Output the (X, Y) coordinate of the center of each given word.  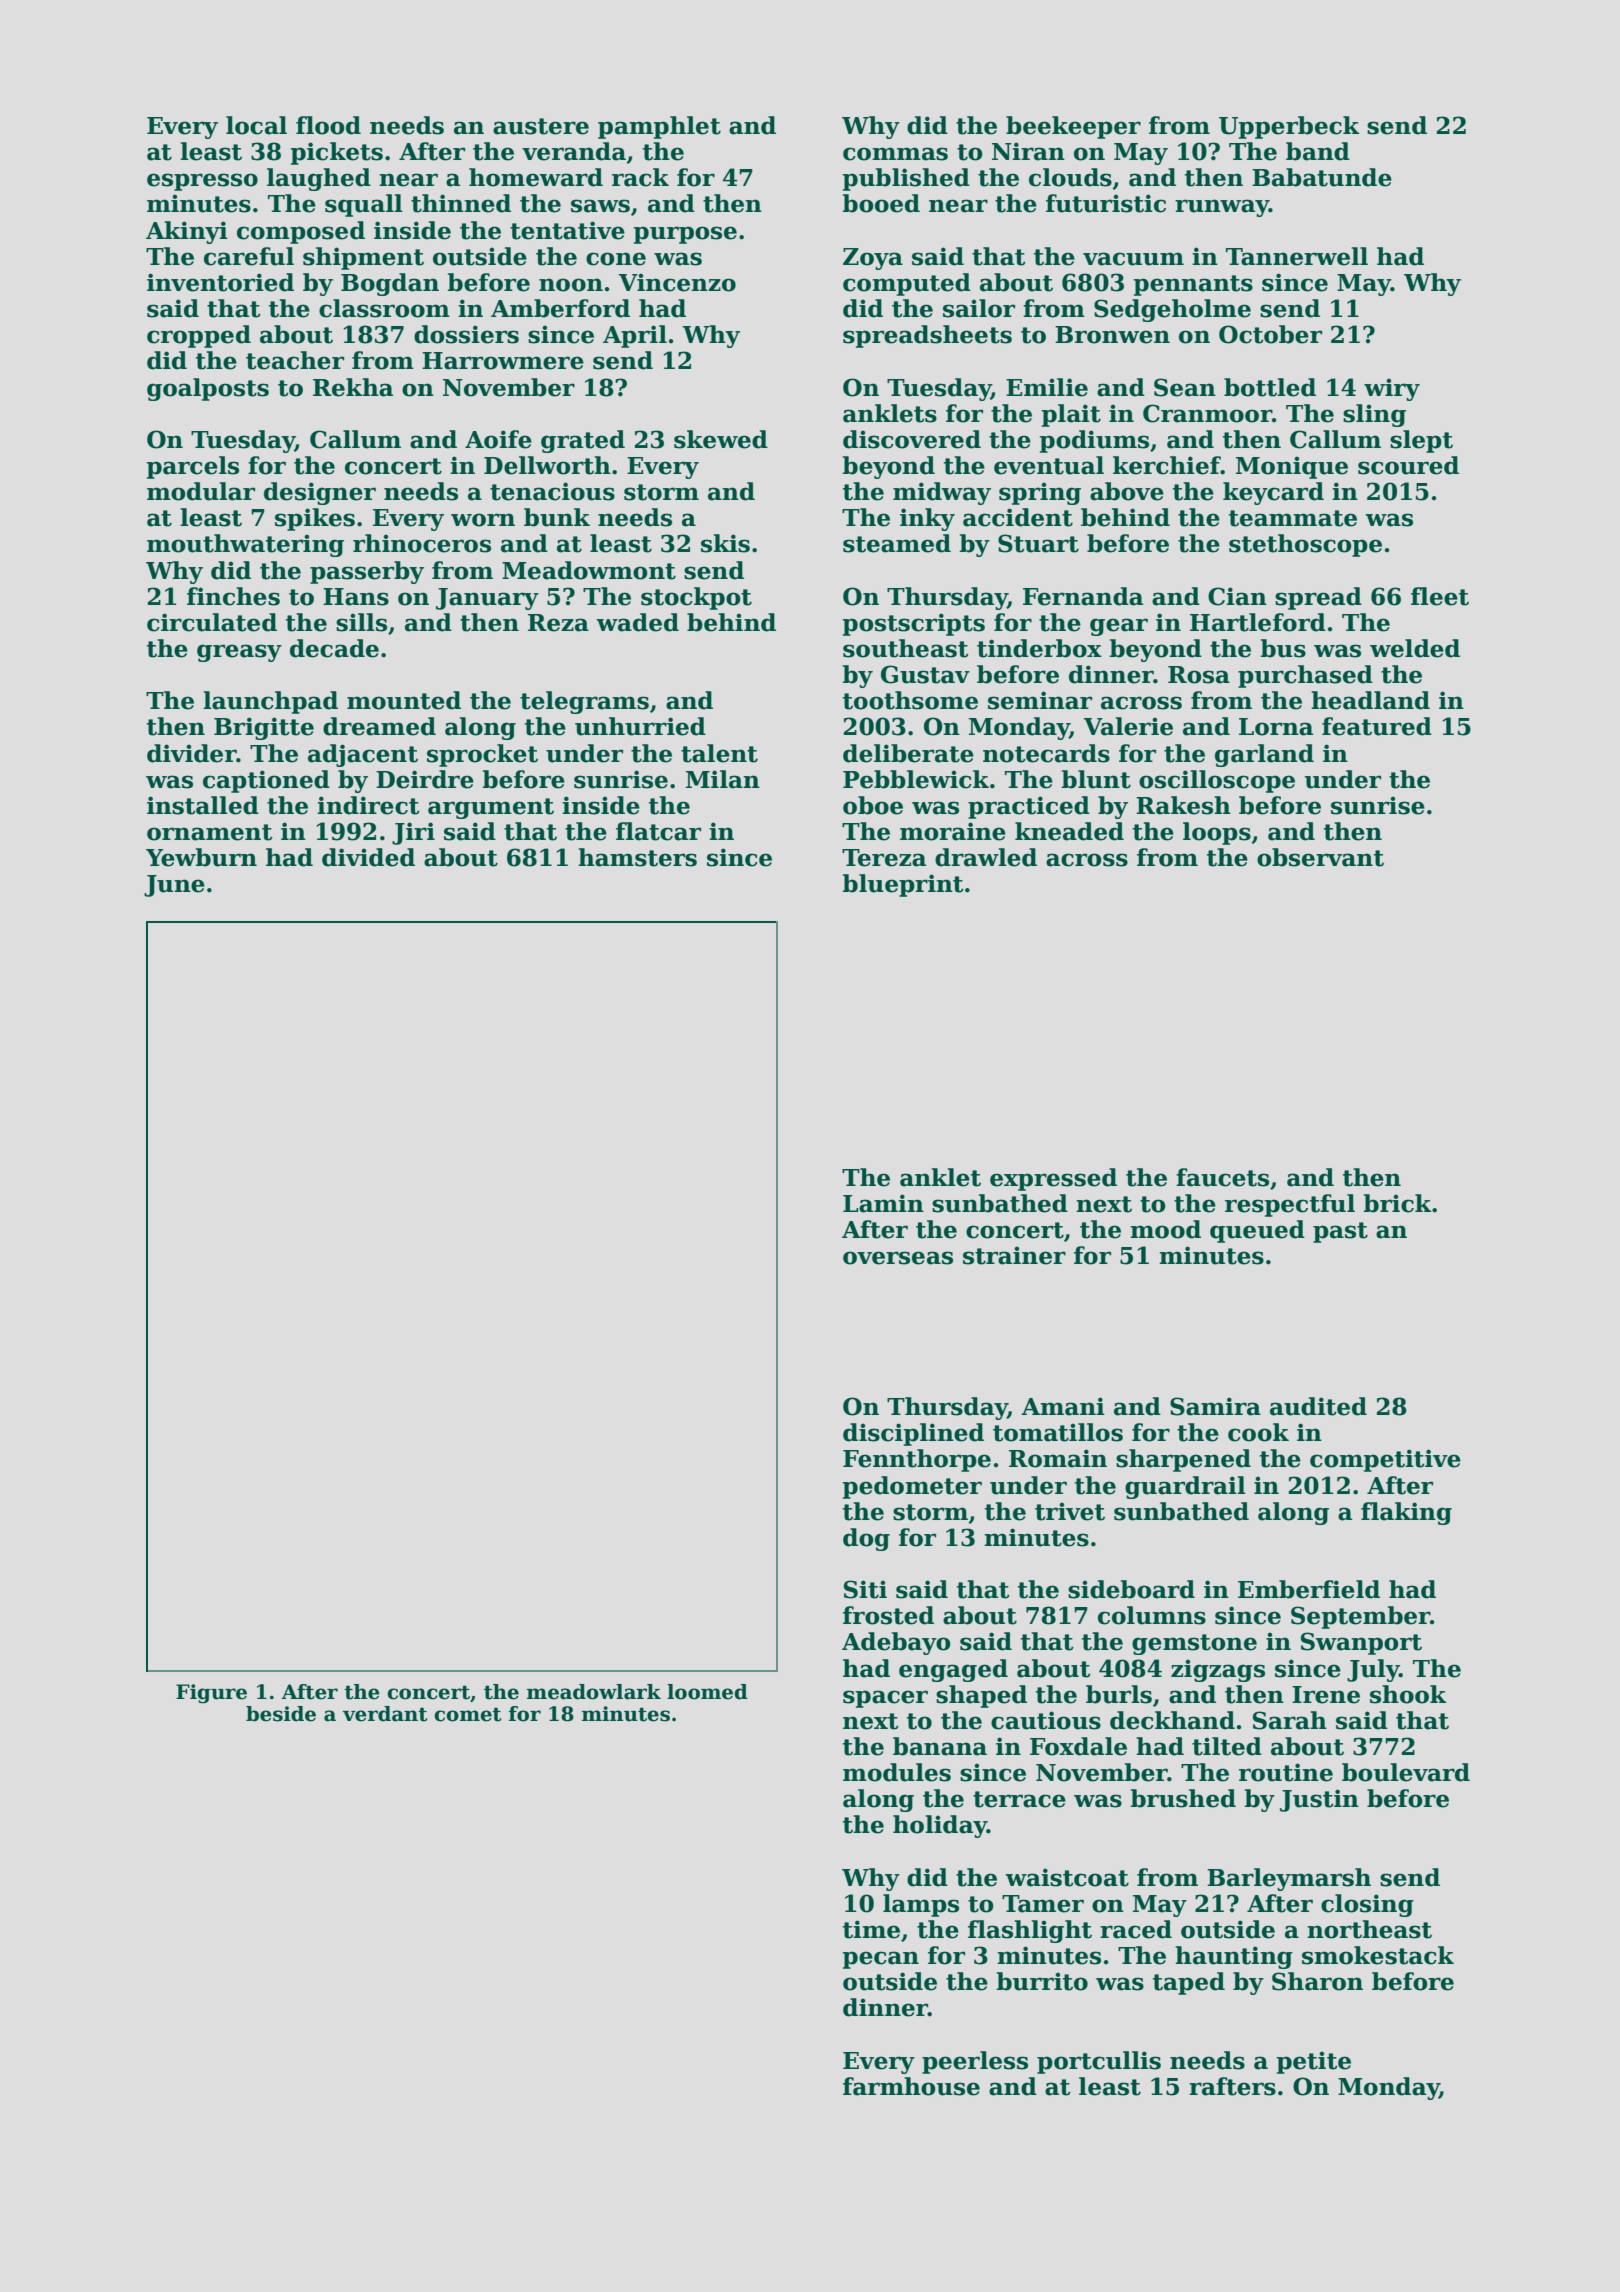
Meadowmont (589, 570)
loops (1217, 833)
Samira (1215, 1406)
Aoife (498, 439)
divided (368, 857)
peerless (975, 2062)
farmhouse (911, 2086)
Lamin (883, 1203)
